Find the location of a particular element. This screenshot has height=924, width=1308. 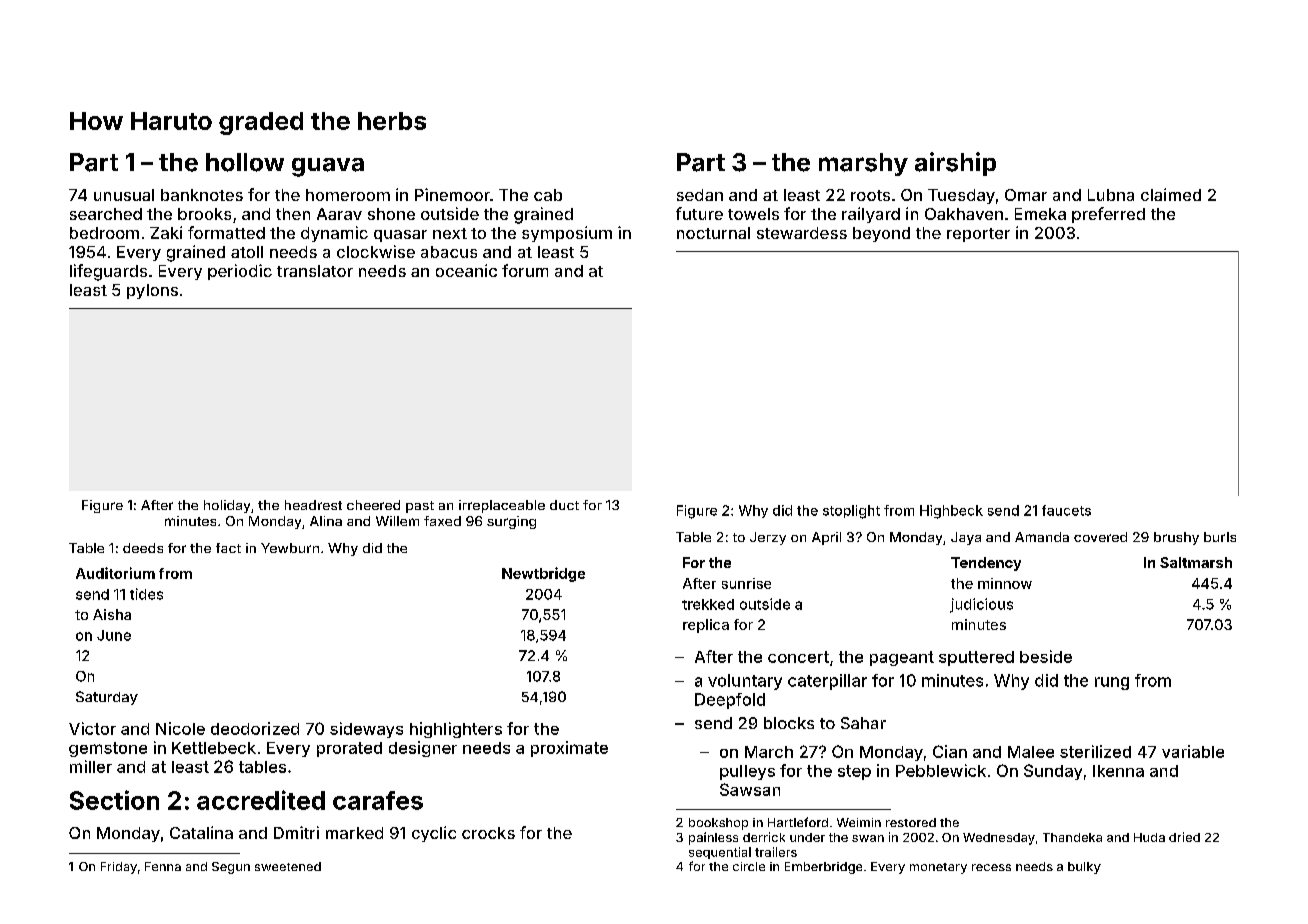

stewardess is located at coordinates (802, 233).
